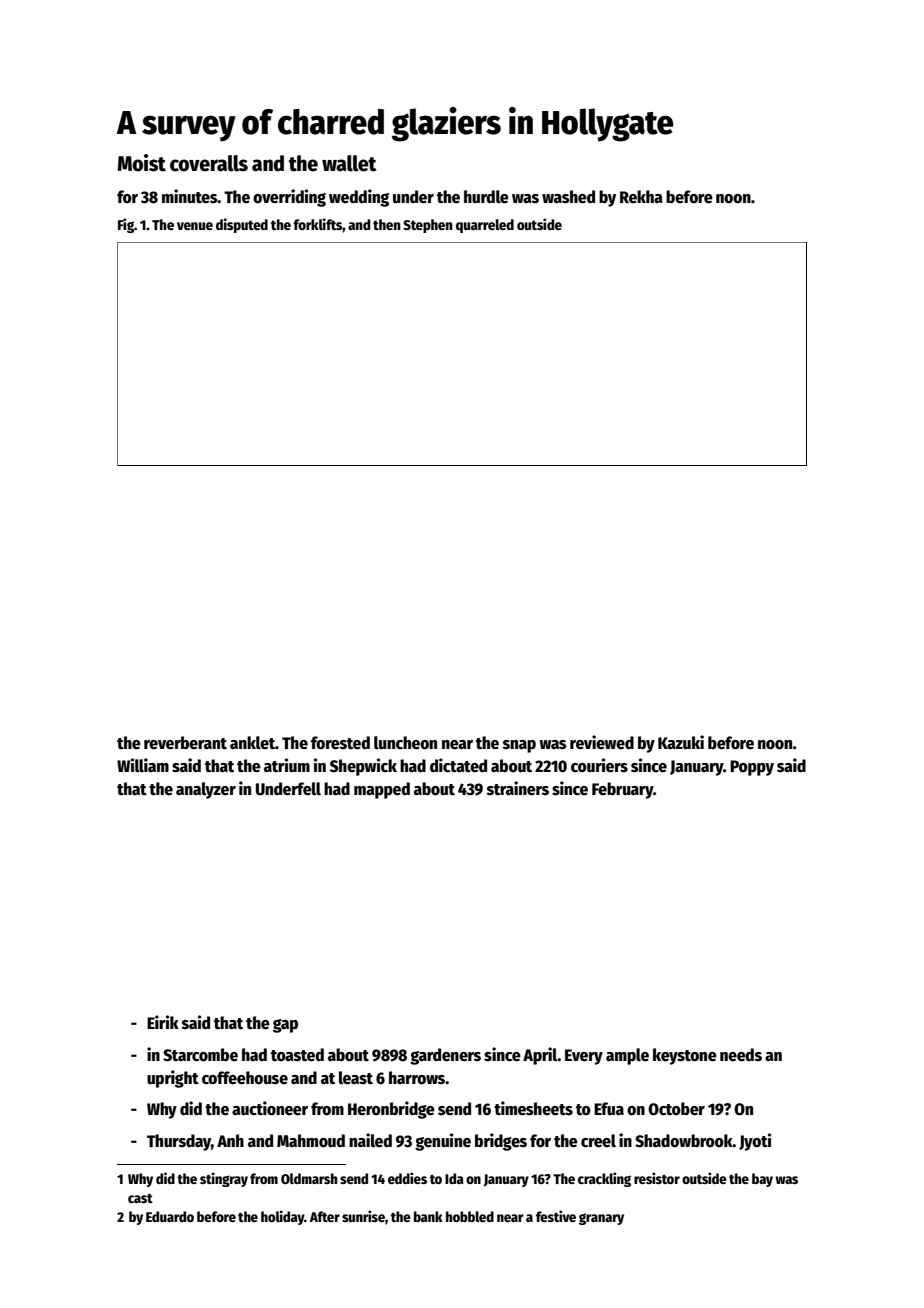 The width and height of the document is (924, 1308). What do you see at coordinates (518, 788) in the document?
I see `strainers` at bounding box center [518, 788].
